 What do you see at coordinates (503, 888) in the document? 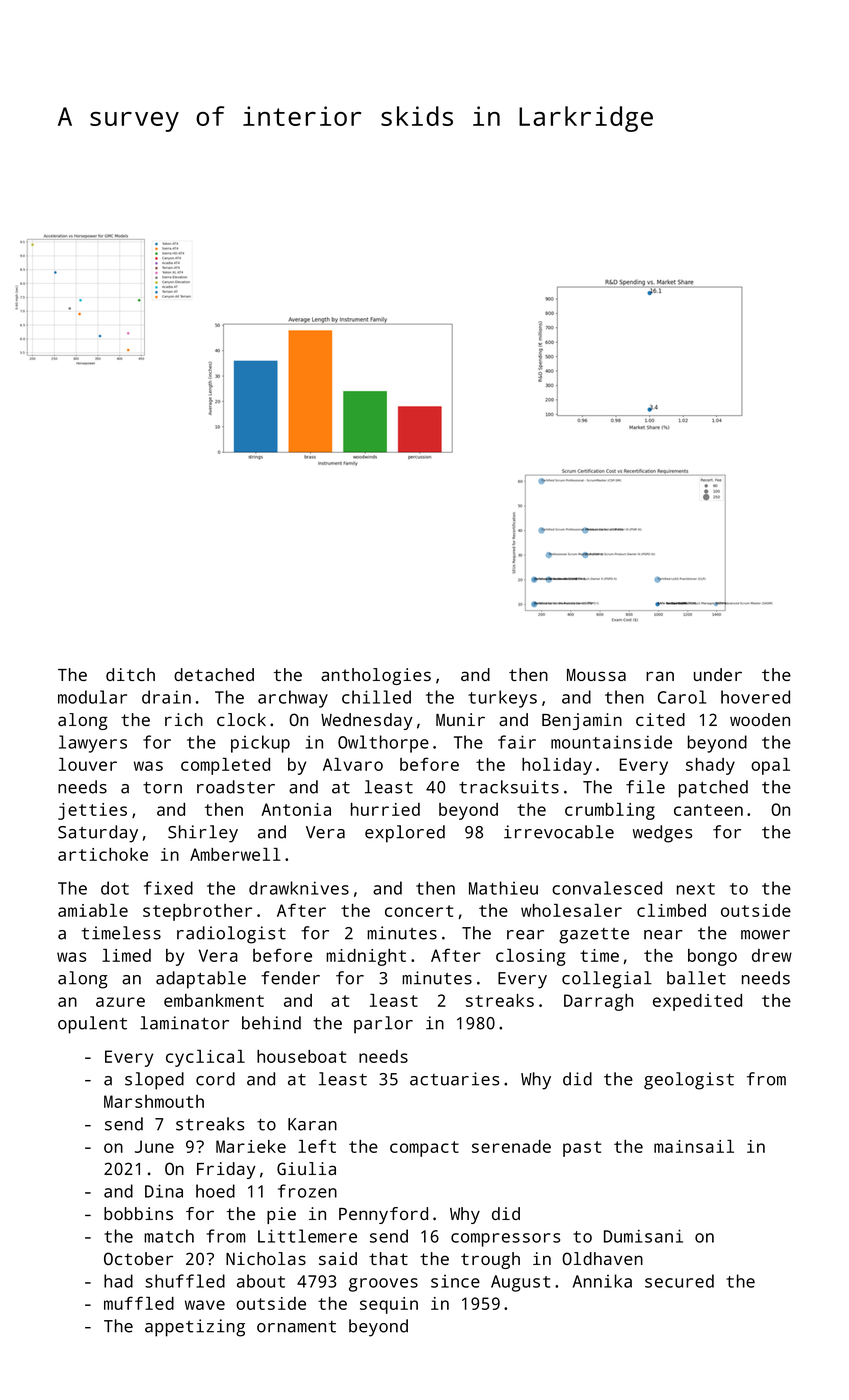
I see `Mathieu` at bounding box center [503, 888].
